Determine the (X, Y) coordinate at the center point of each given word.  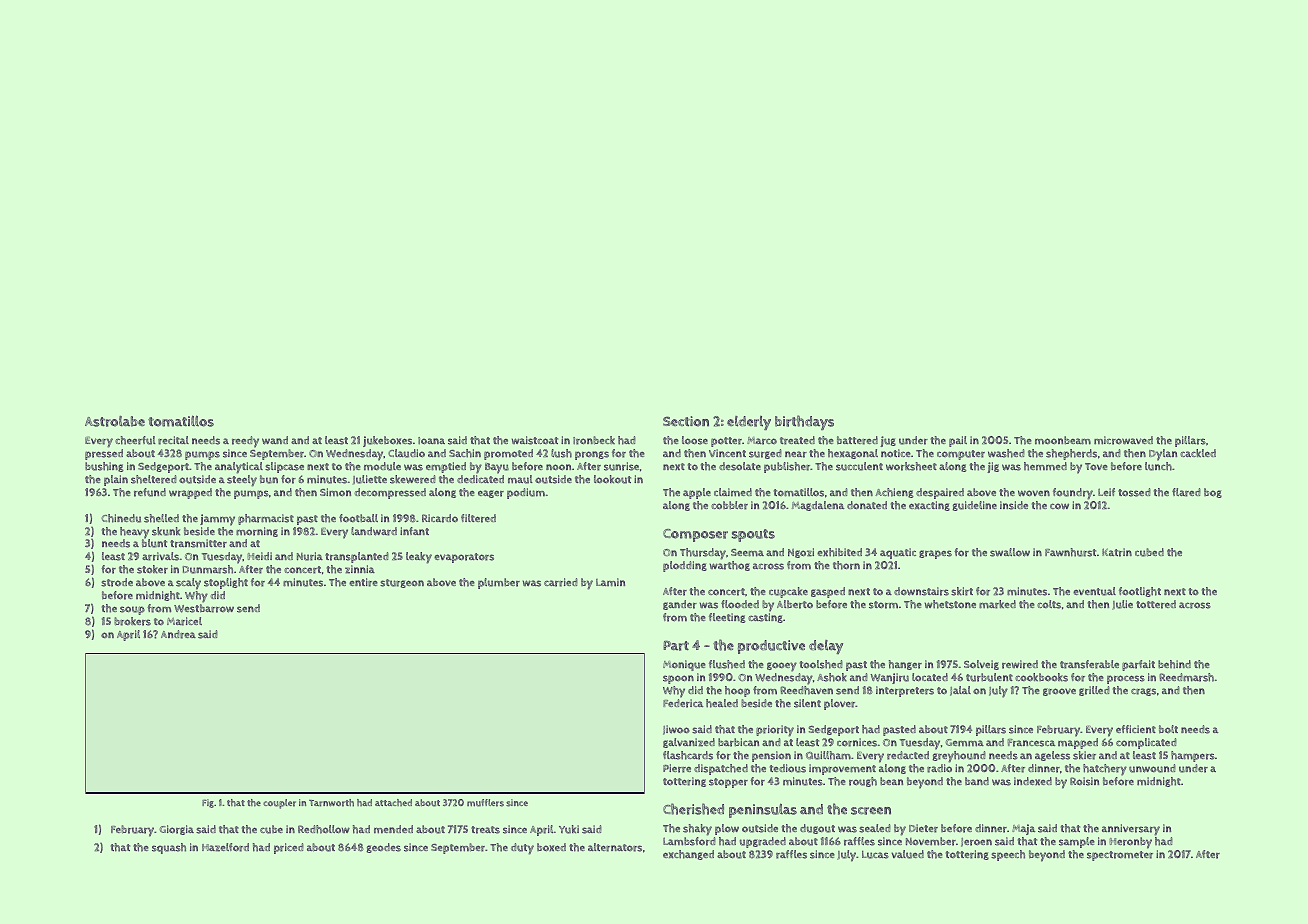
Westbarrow (204, 608)
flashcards (688, 755)
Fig (208, 803)
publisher (787, 467)
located (930, 677)
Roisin (1084, 781)
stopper (728, 783)
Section (686, 421)
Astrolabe (115, 421)
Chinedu (121, 518)
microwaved (1123, 440)
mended (393, 829)
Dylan (1163, 455)
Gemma (965, 743)
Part (676, 646)
